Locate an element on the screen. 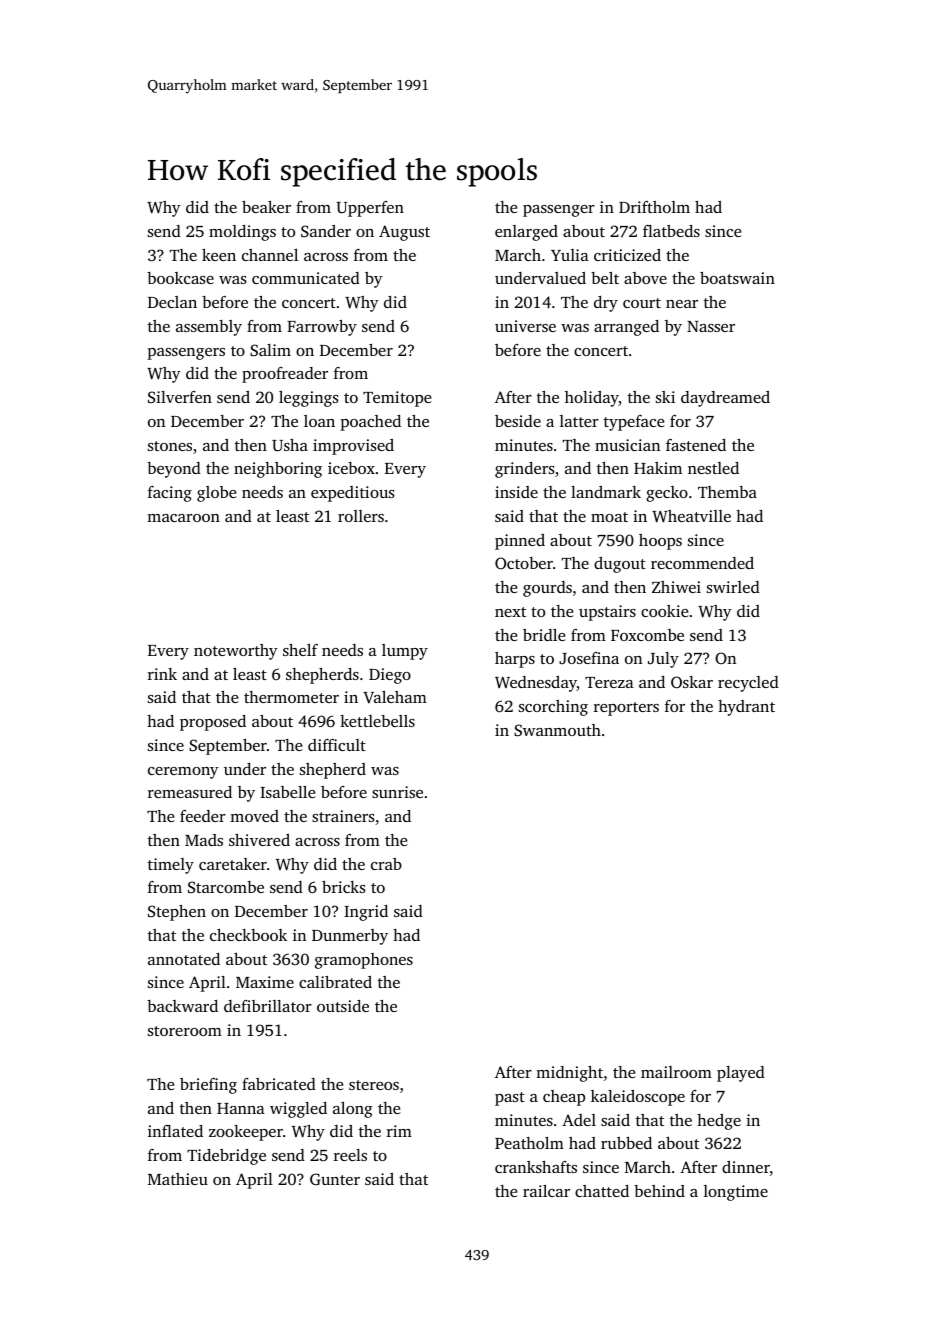 This screenshot has width=929, height=1319. stereos is located at coordinates (374, 1085).
